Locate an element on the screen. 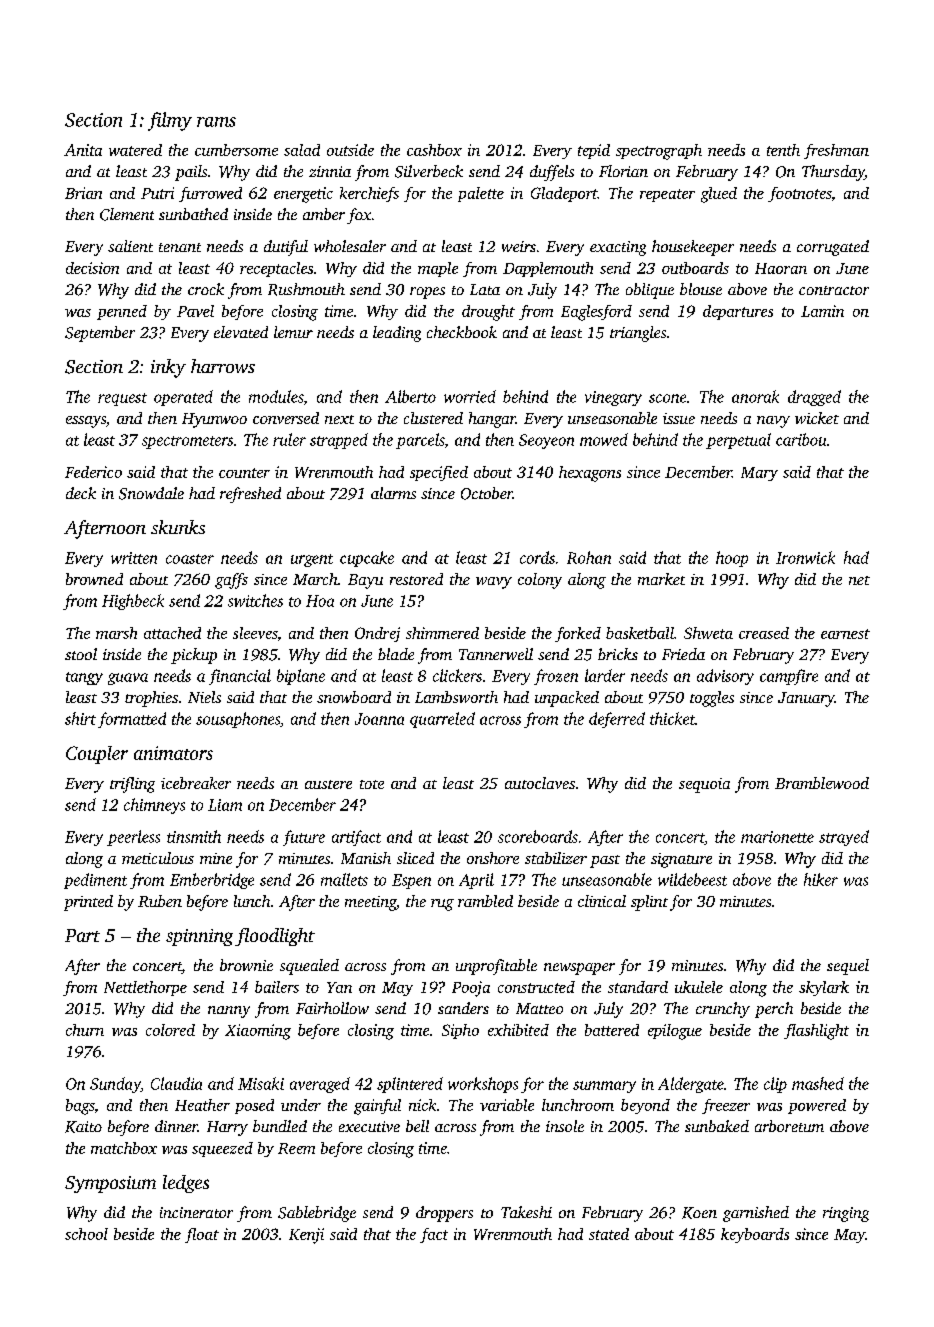 Image resolution: width=934 pixels, height=1327 pixels. rams is located at coordinates (216, 122).
